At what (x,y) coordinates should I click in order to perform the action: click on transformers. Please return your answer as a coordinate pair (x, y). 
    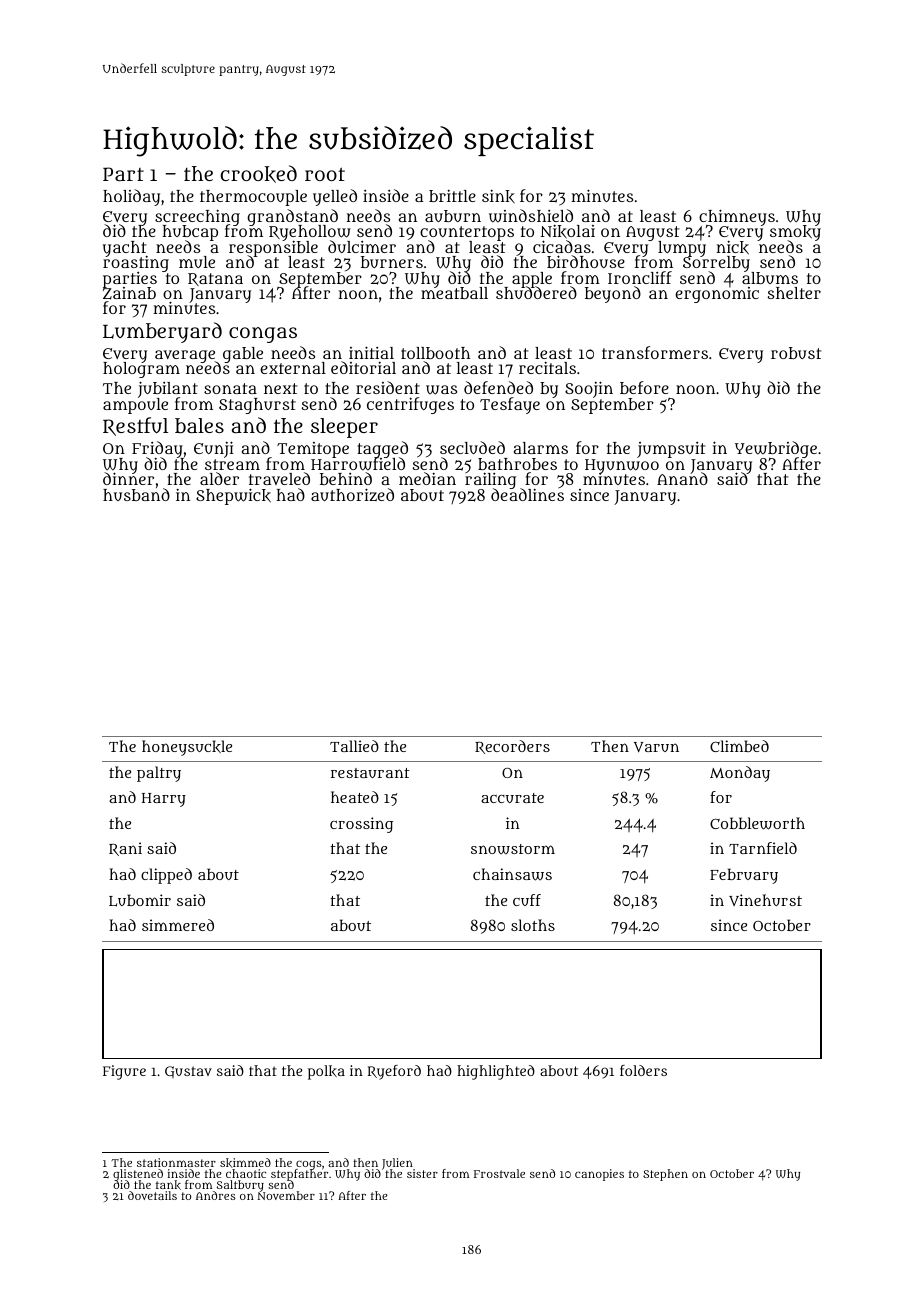
    Looking at the image, I should click on (655, 352).
